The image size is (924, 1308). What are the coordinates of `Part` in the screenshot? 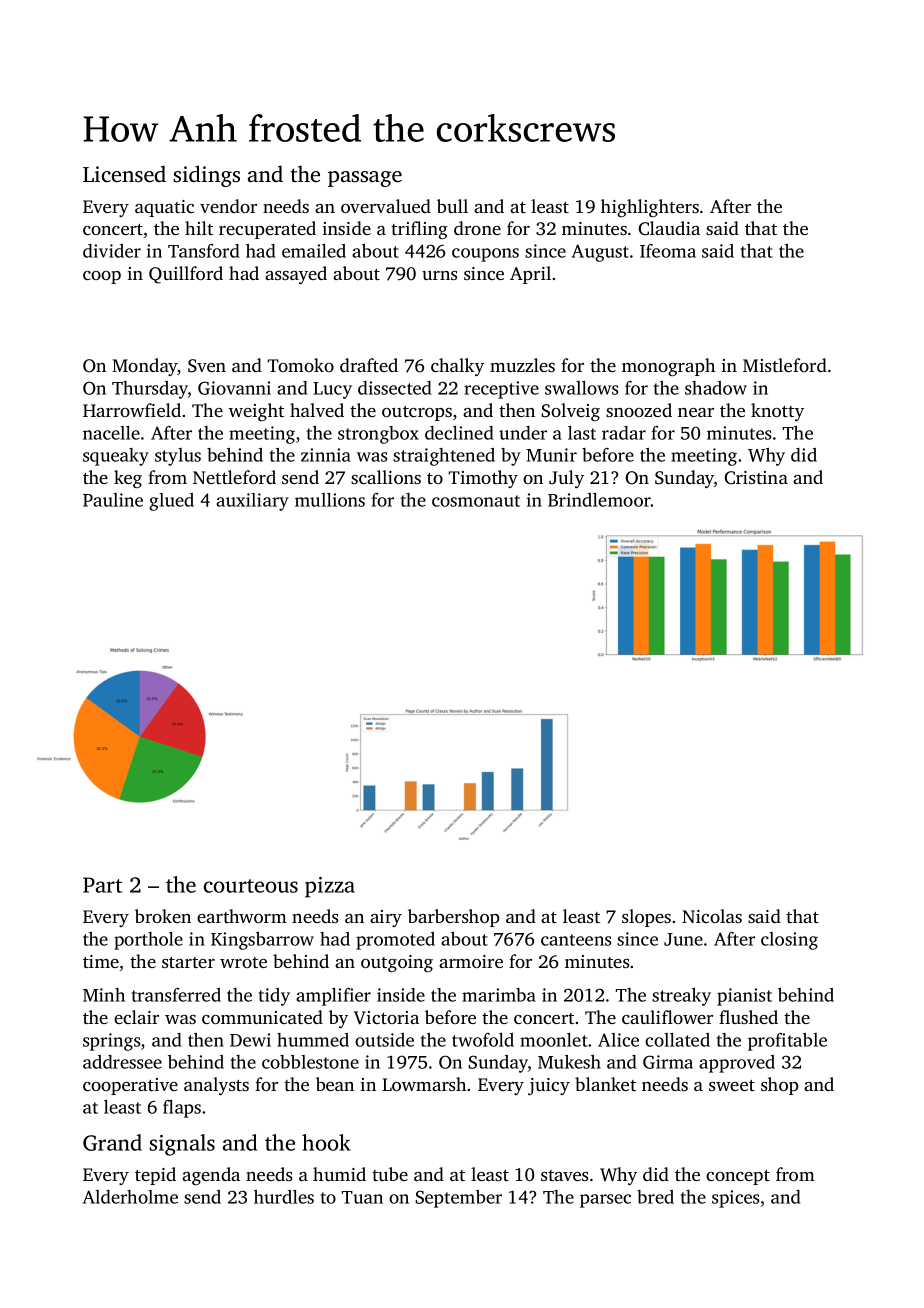 It's located at (103, 885).
